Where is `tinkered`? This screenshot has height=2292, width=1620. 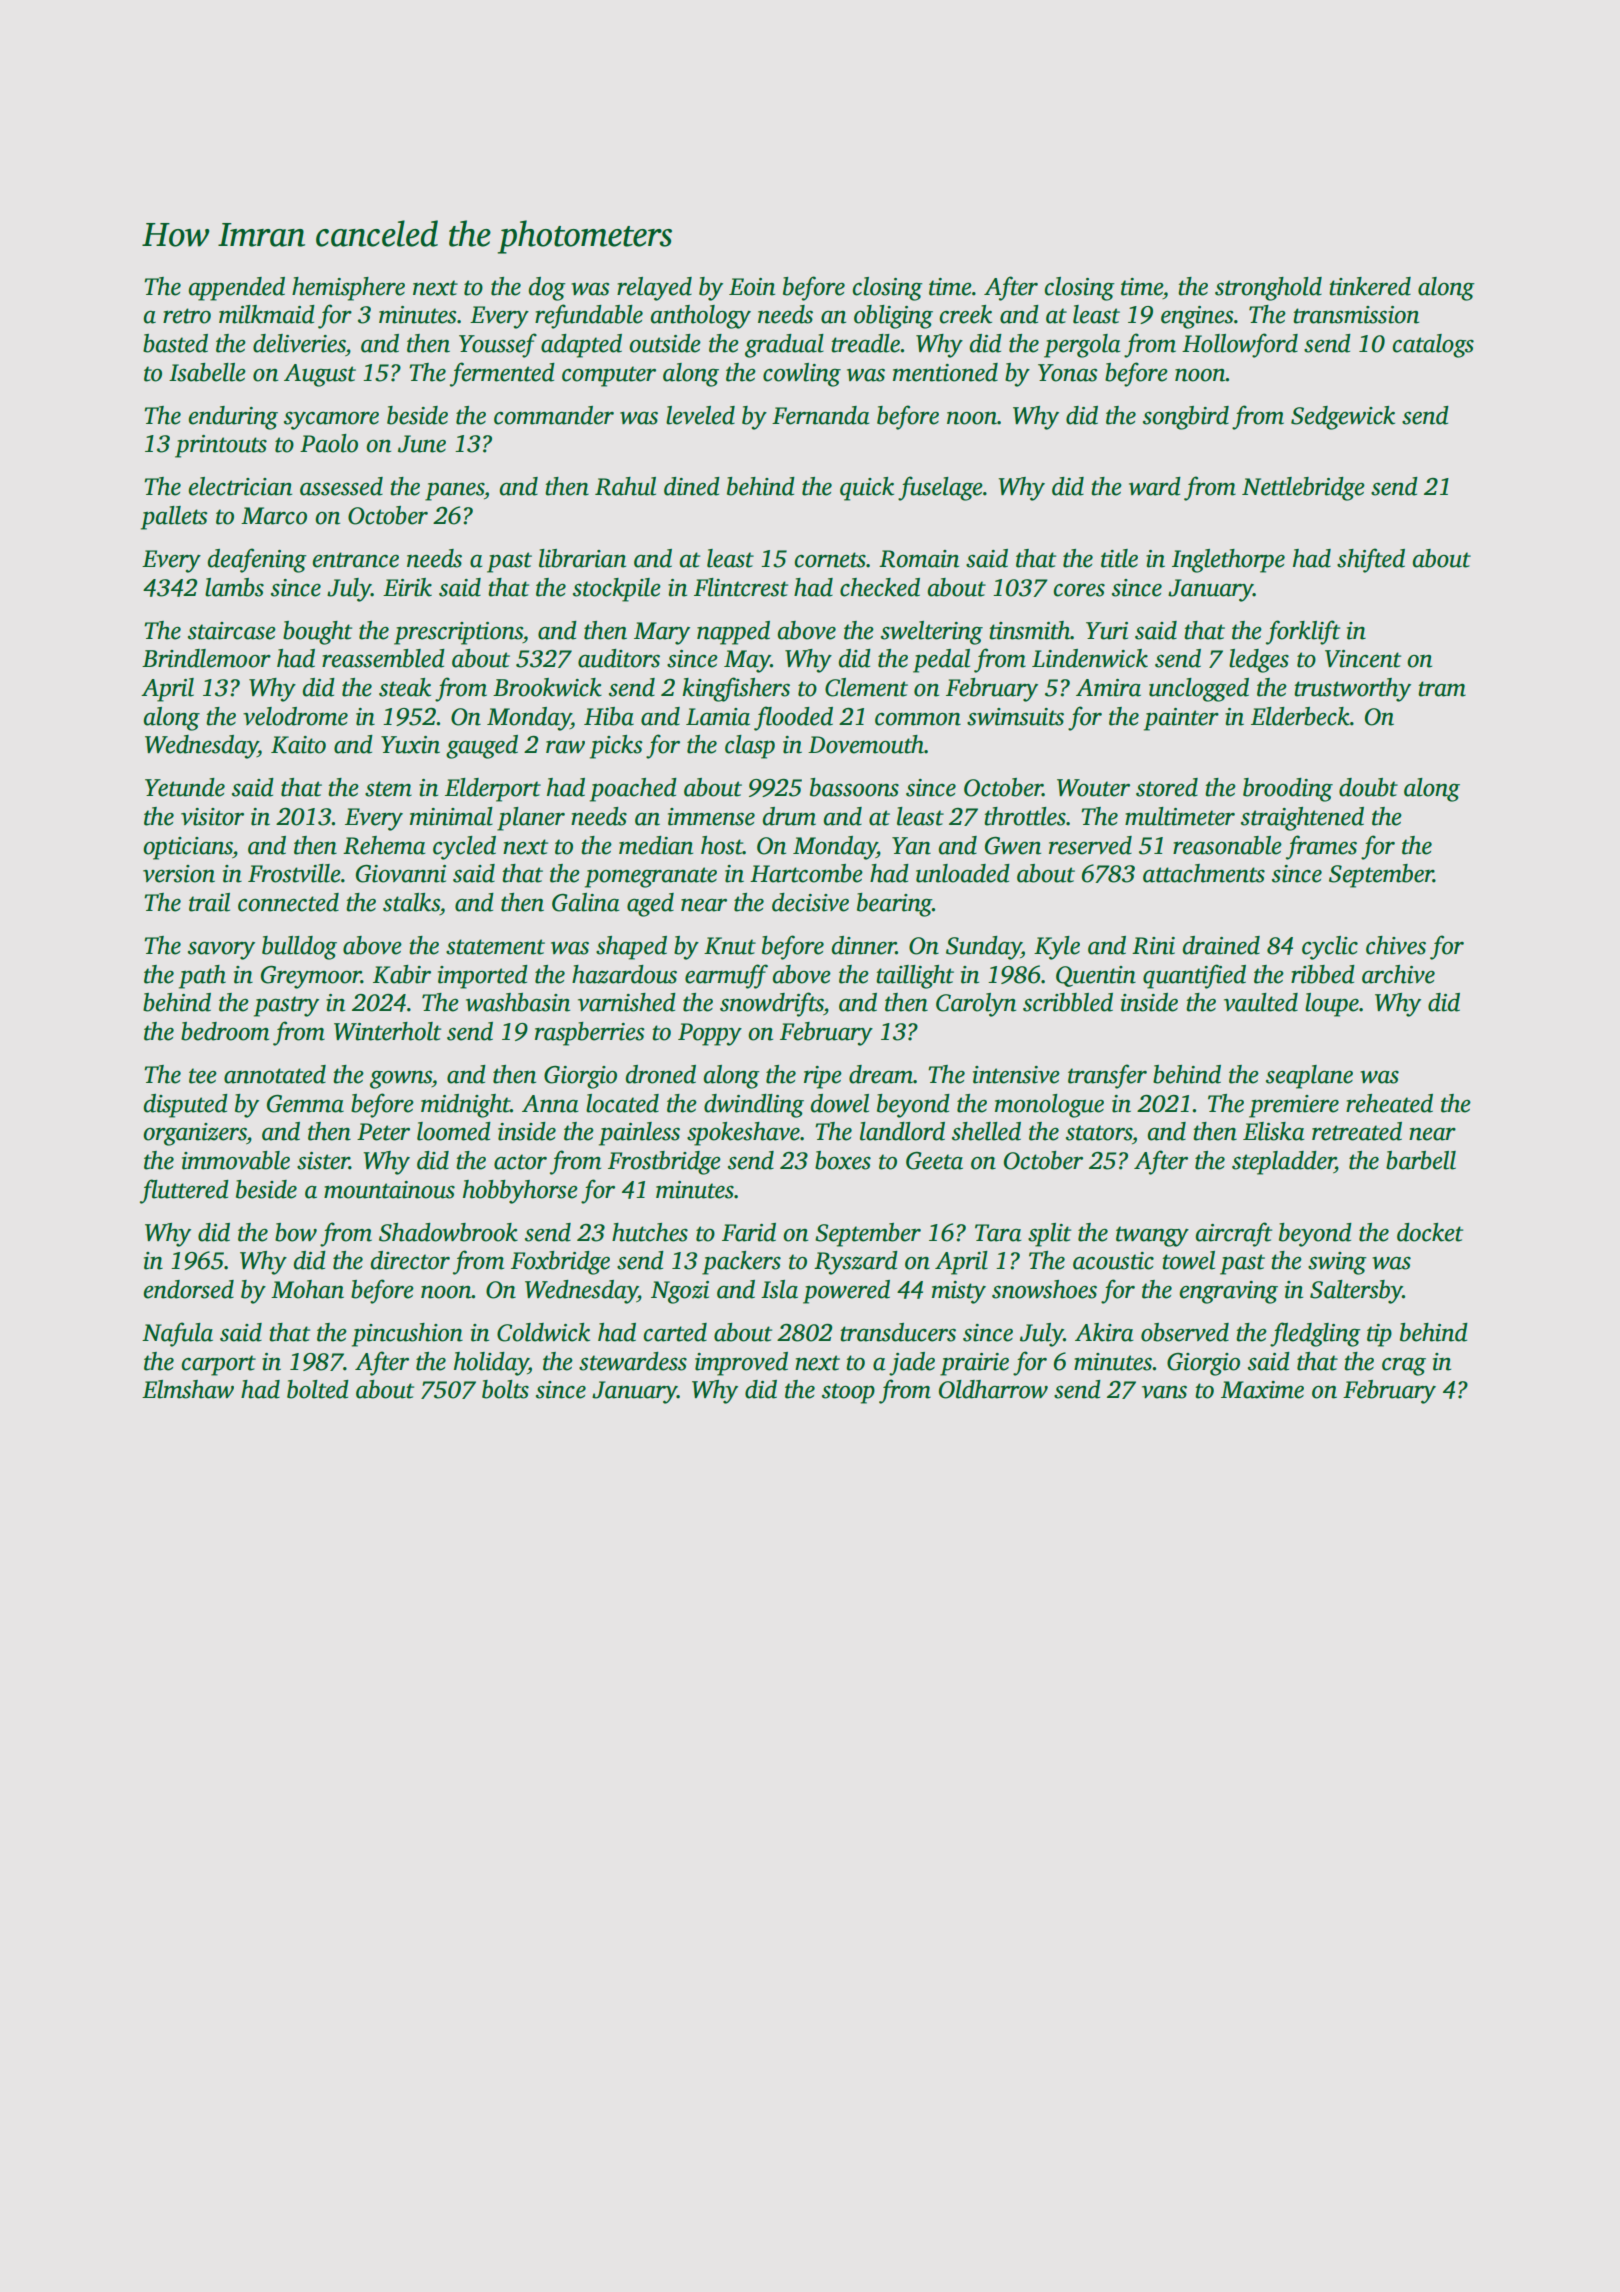 tinkered is located at coordinates (1370, 286).
